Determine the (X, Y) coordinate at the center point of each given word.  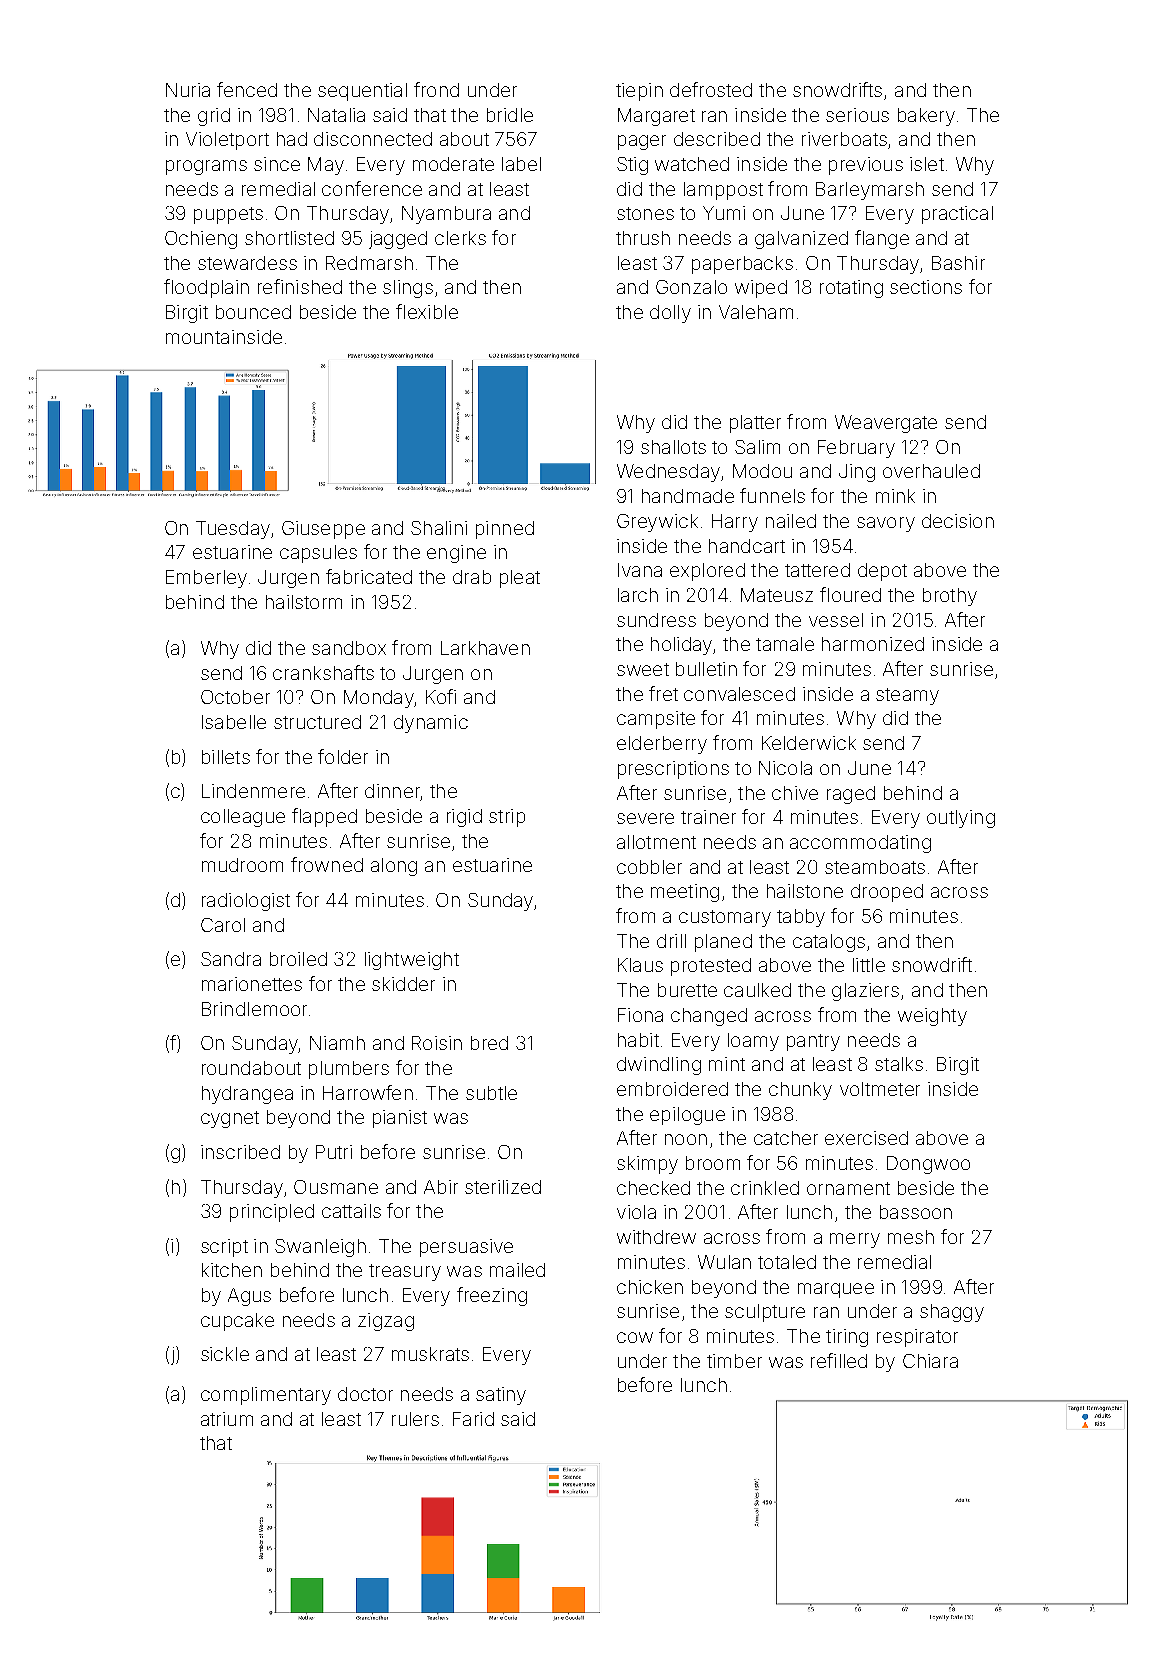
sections (926, 287)
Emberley (206, 579)
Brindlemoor (254, 1009)
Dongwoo (928, 1165)
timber (734, 1361)
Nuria (188, 90)
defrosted (711, 89)
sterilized (503, 1187)
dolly (670, 314)
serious (857, 115)
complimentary (266, 1396)
